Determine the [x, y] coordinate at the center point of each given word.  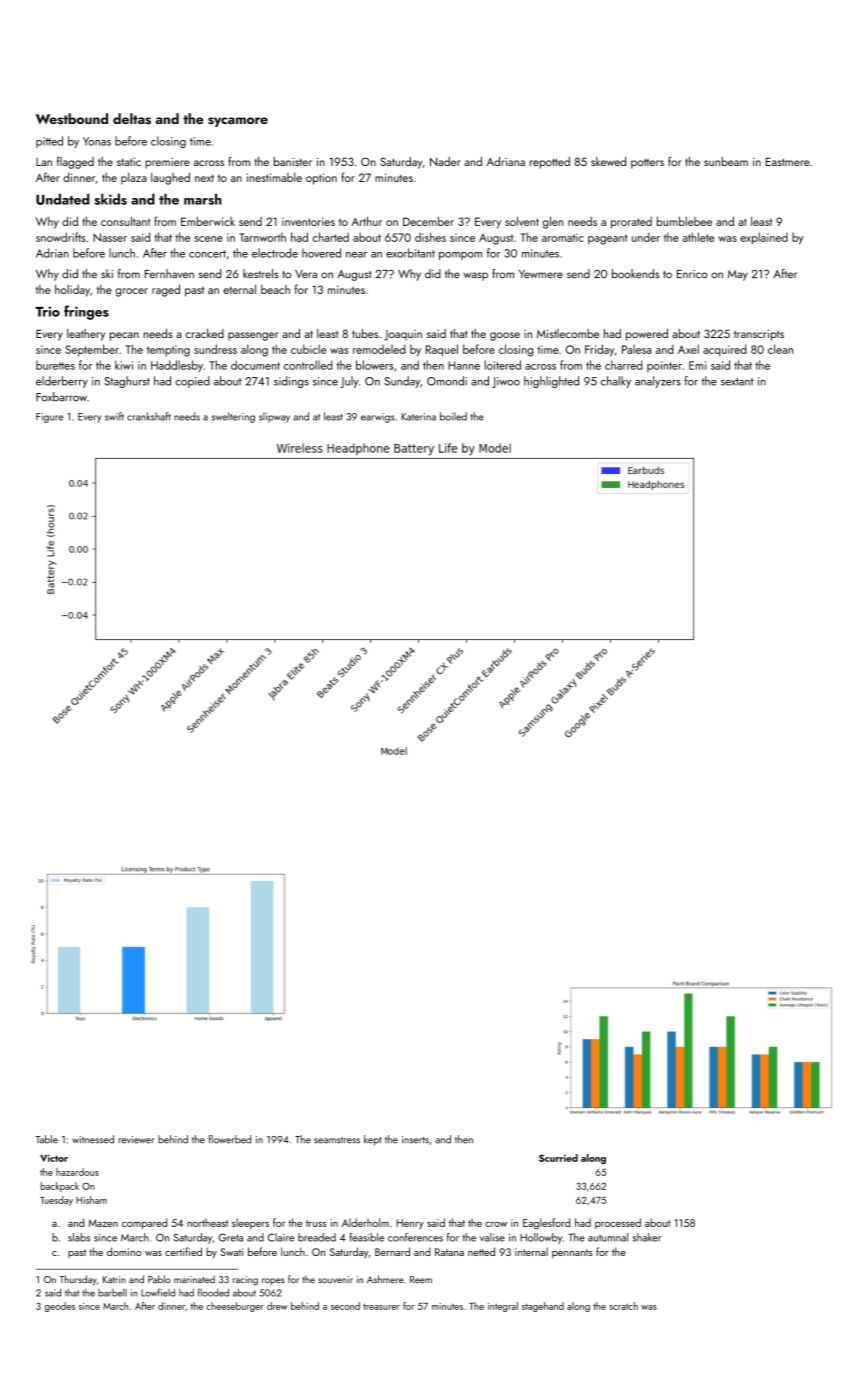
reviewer [136, 1140]
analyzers [658, 382]
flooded [213, 1292]
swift [114, 416]
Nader [445, 161]
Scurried [558, 1158]
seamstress [337, 1140]
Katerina [418, 417]
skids [110, 199]
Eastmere [788, 161]
